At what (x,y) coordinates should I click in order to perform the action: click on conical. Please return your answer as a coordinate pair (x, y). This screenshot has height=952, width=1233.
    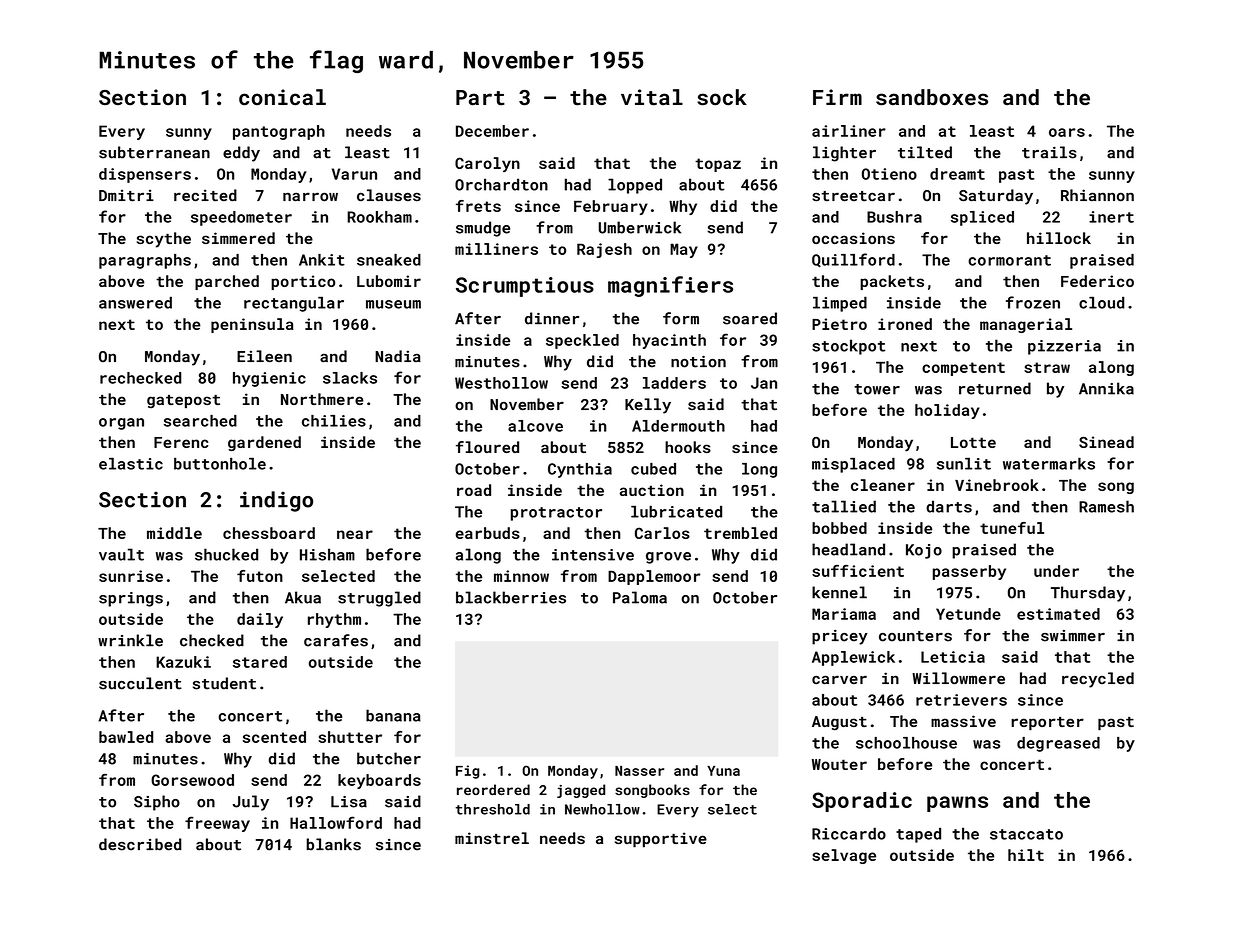
    Looking at the image, I should click on (282, 97).
